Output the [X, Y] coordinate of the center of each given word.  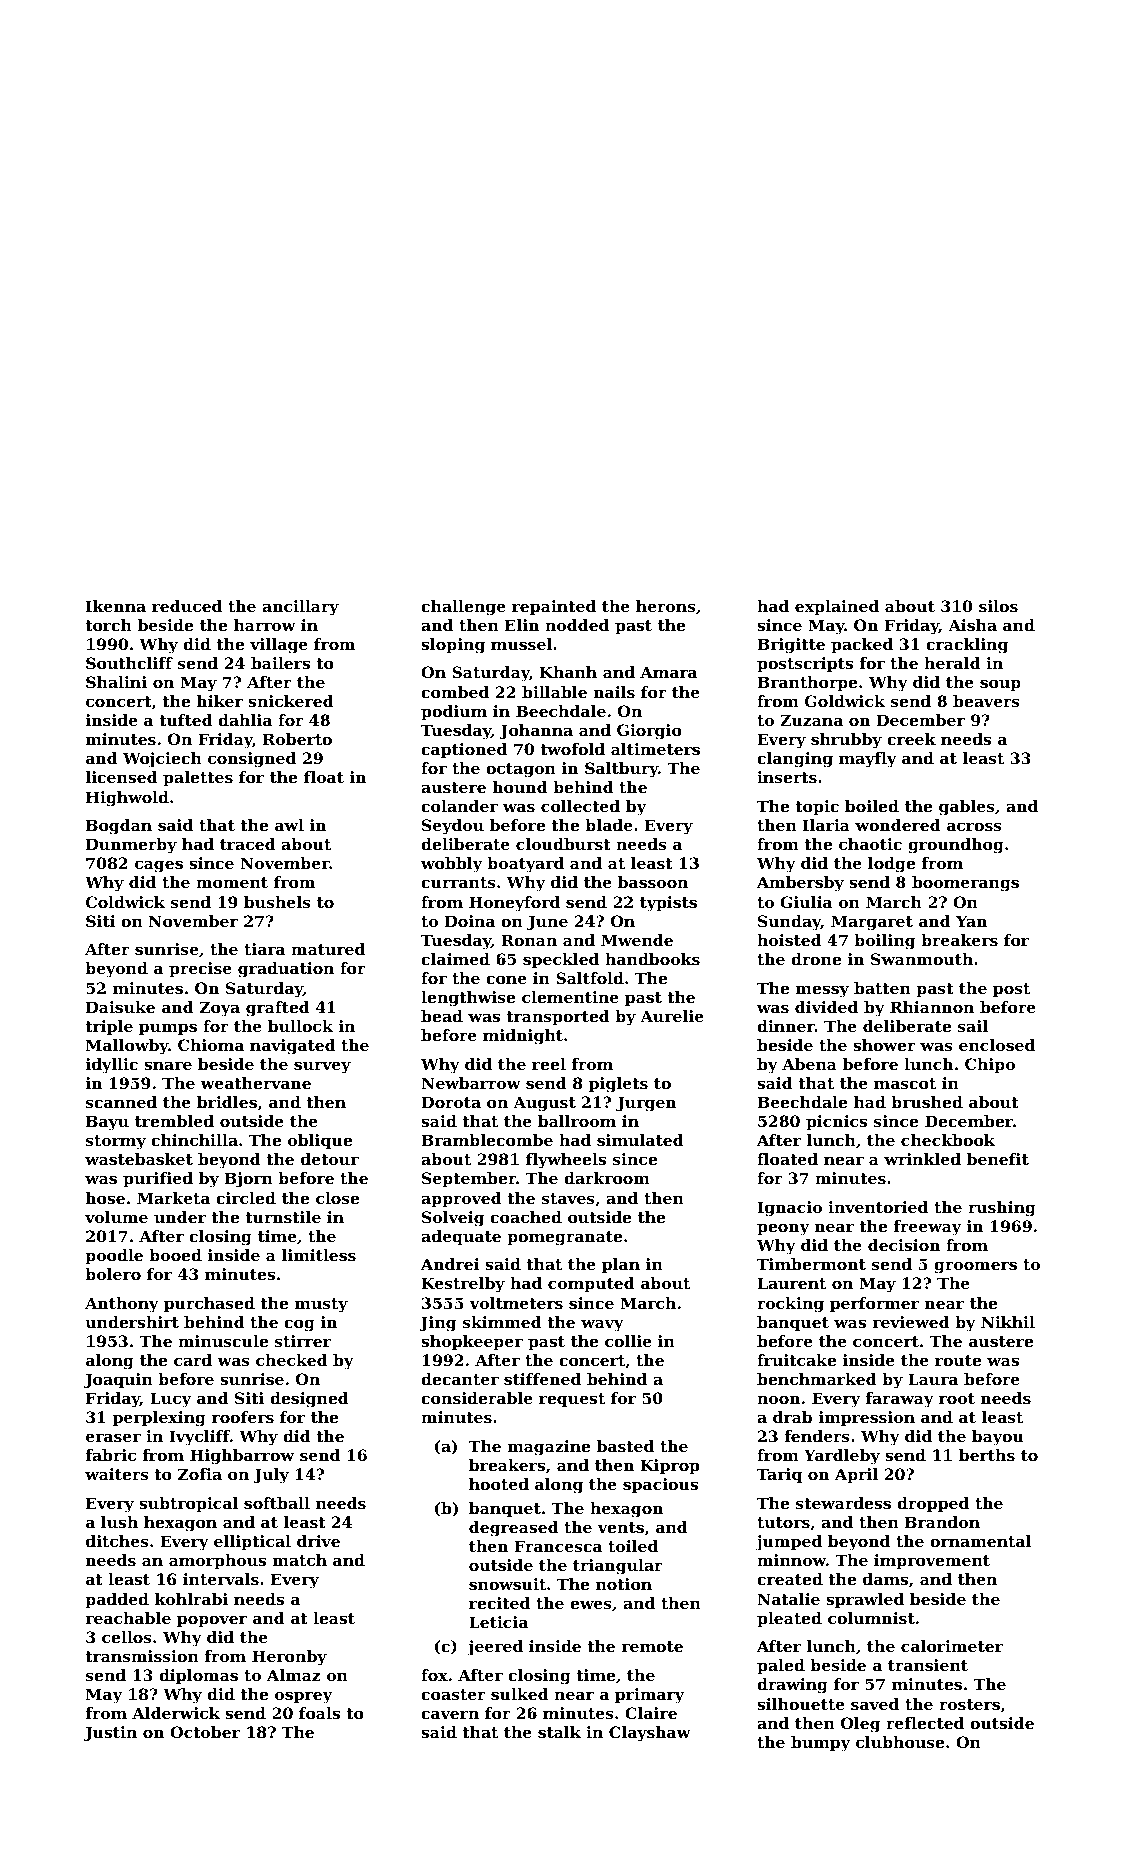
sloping [453, 646]
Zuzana [811, 720]
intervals [221, 1579]
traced [248, 844]
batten [882, 988]
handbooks [652, 959]
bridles [227, 1102]
